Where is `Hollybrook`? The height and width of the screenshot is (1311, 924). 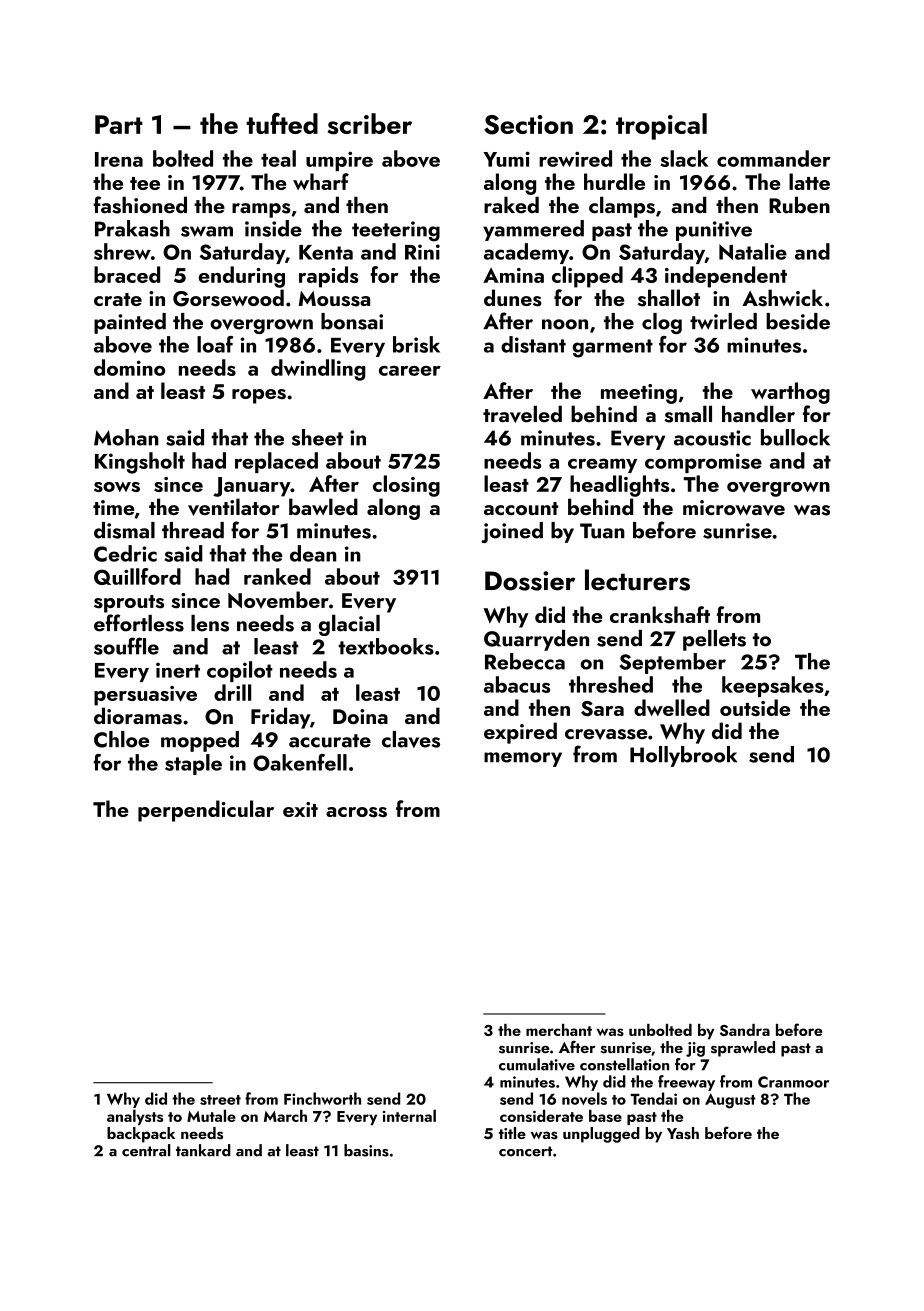 Hollybrook is located at coordinates (683, 756).
